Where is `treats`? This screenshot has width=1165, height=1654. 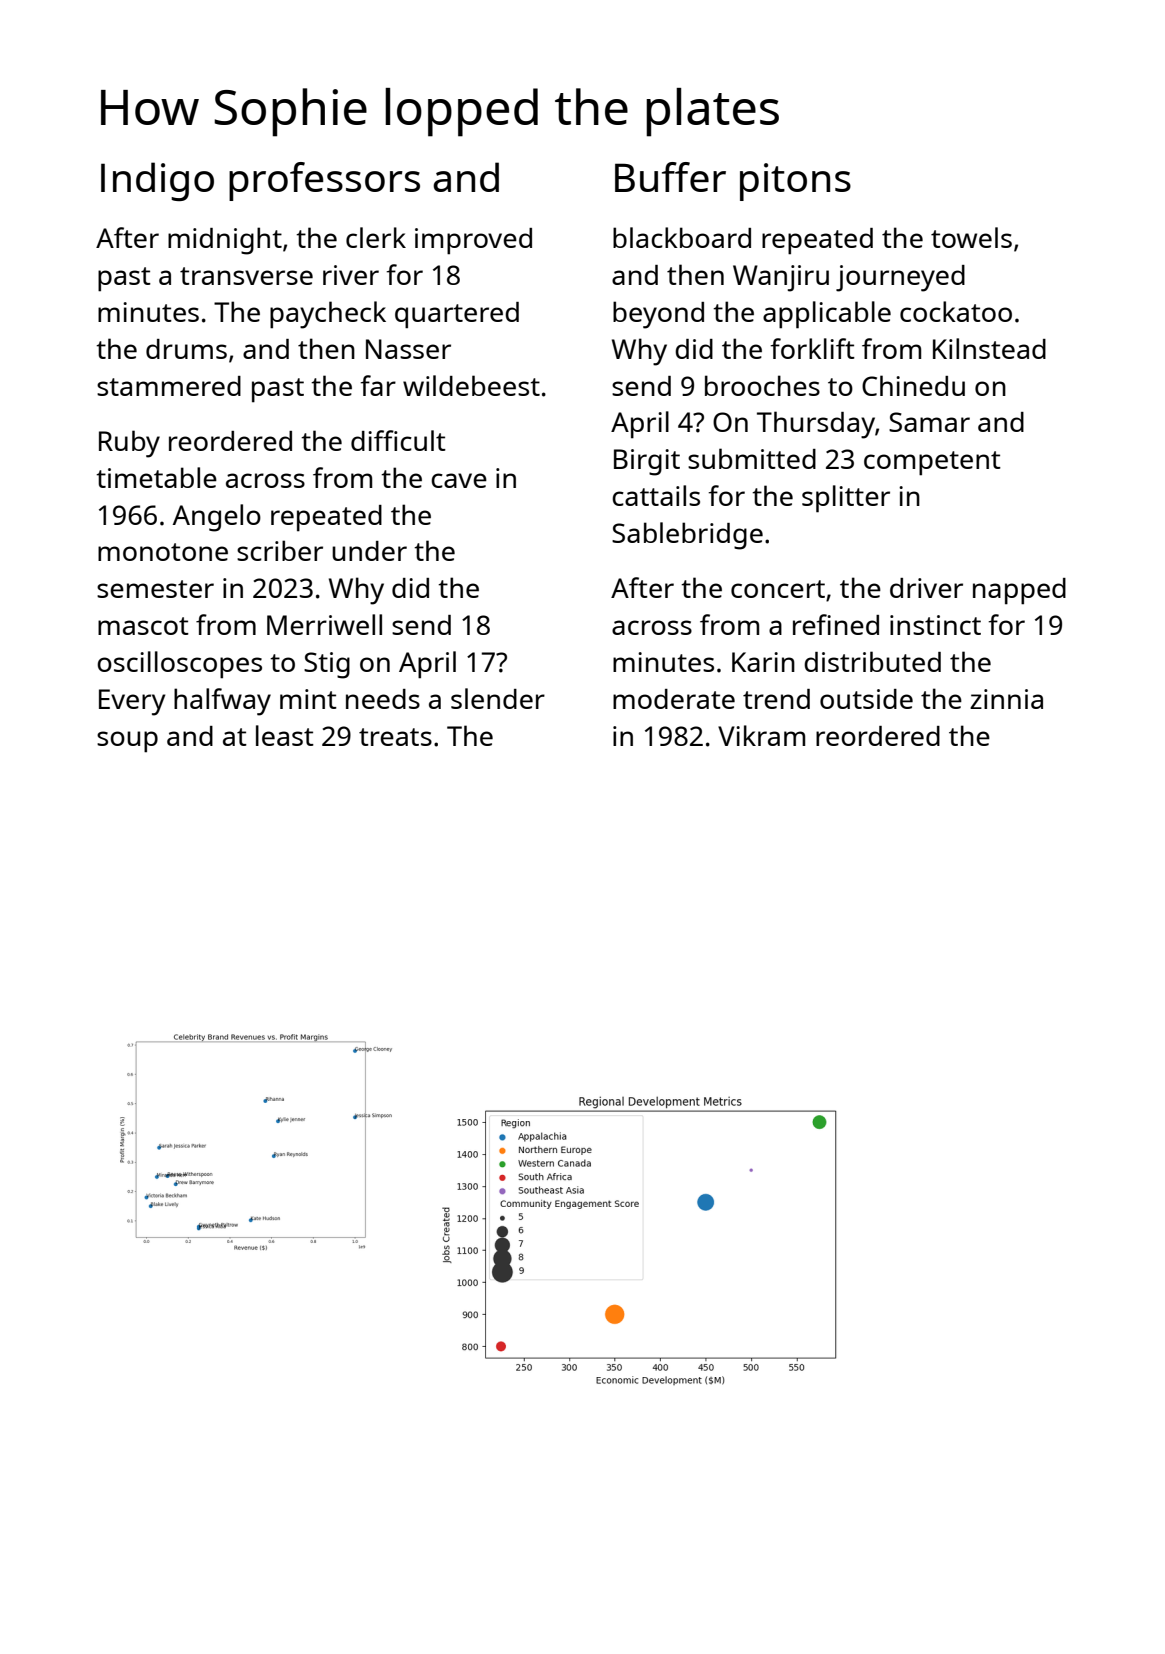 treats is located at coordinates (395, 737).
